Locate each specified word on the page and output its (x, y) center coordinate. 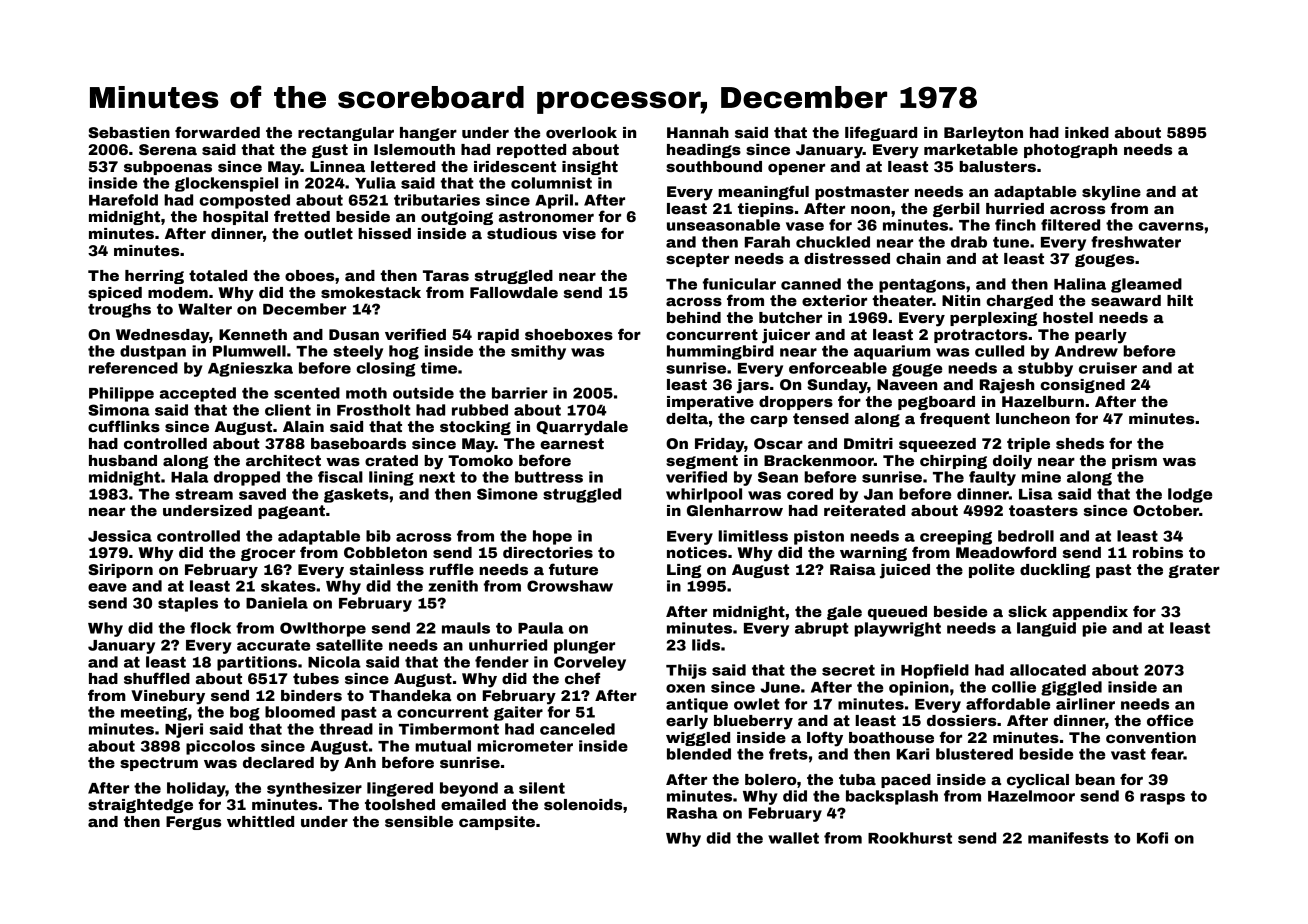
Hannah (698, 132)
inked (1087, 132)
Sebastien (129, 132)
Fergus (193, 823)
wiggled (698, 739)
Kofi (1152, 838)
